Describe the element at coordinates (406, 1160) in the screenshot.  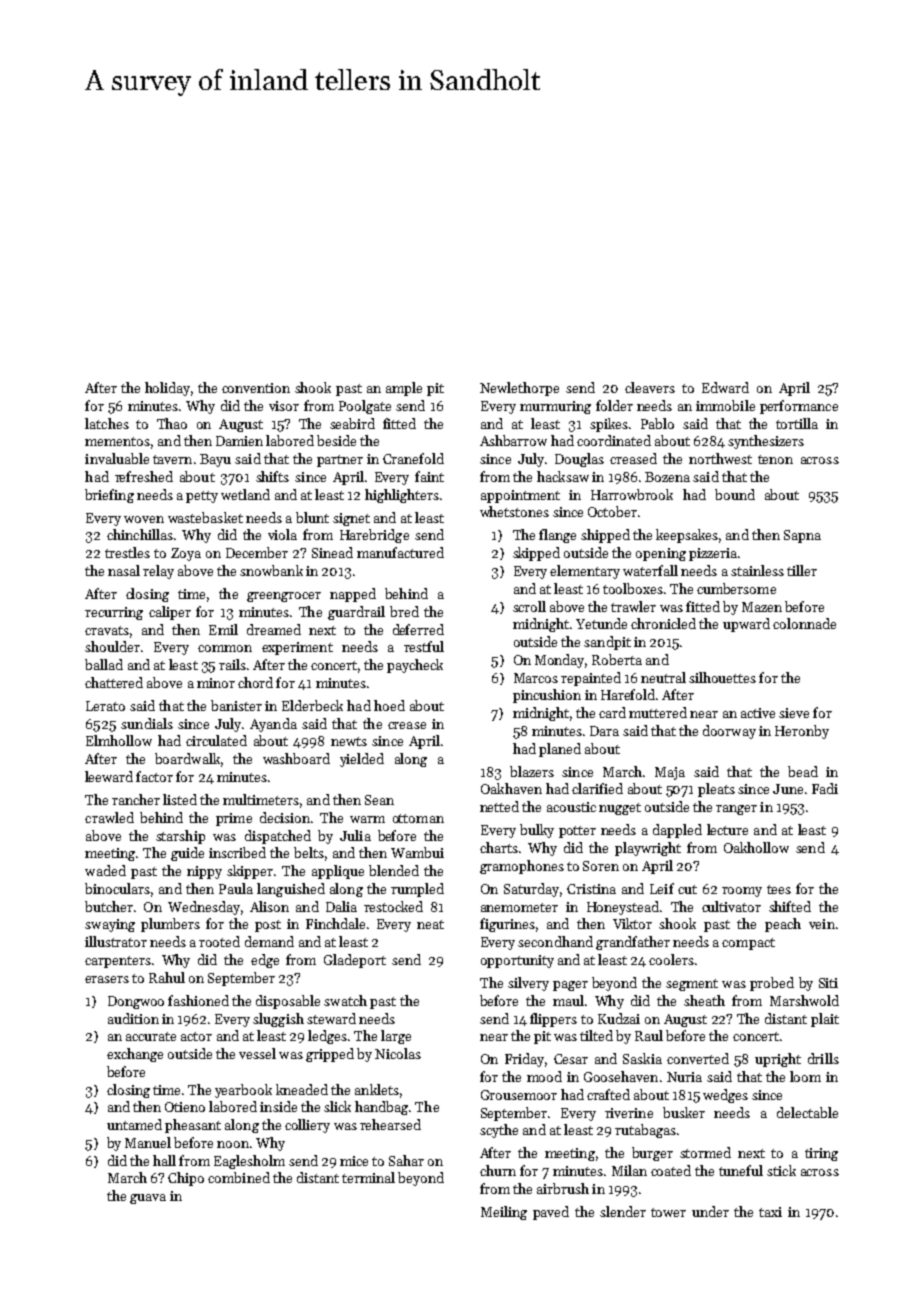
I see `Sahar` at that location.
